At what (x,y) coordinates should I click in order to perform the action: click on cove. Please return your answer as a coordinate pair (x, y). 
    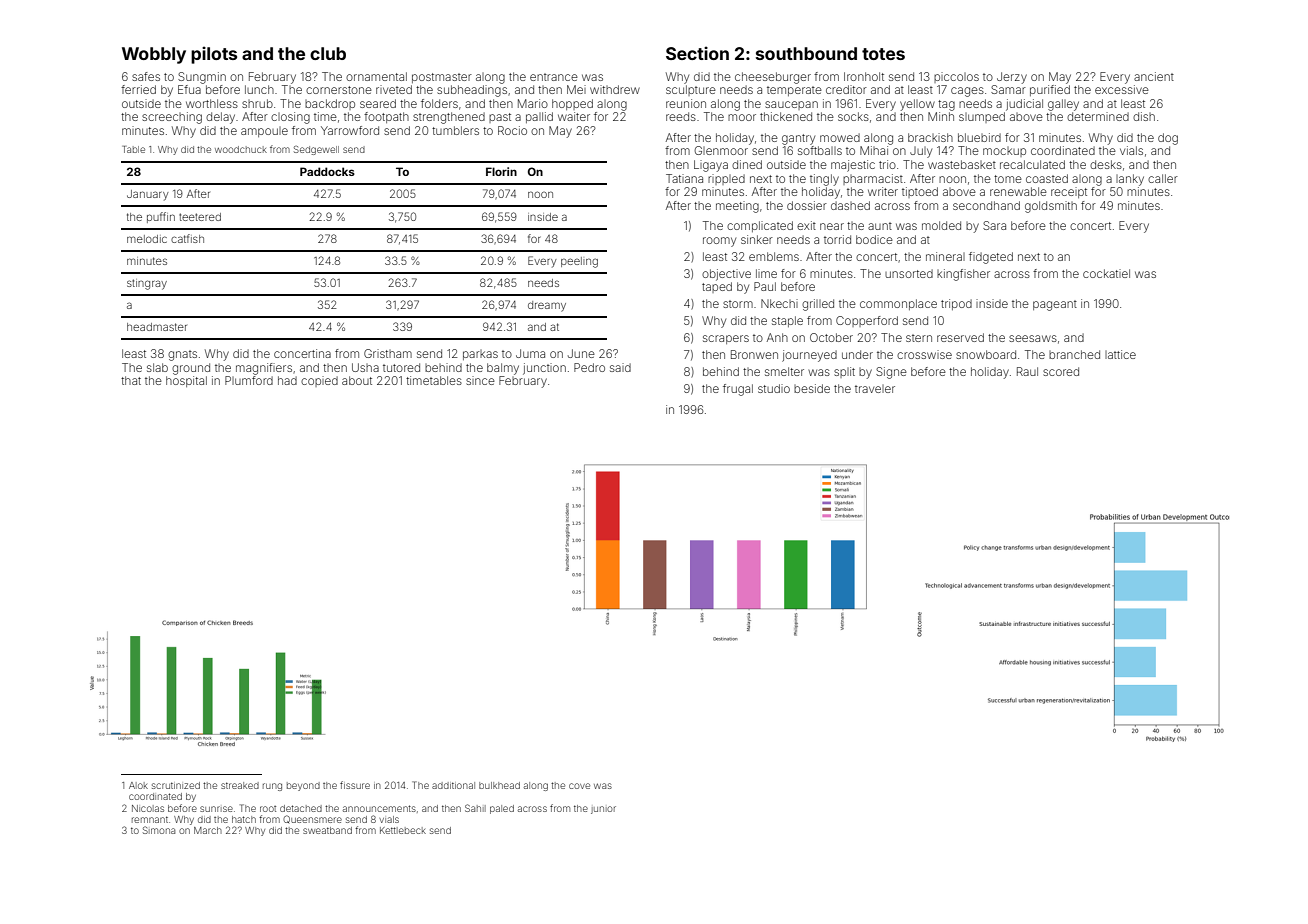
    Looking at the image, I should click on (579, 786).
